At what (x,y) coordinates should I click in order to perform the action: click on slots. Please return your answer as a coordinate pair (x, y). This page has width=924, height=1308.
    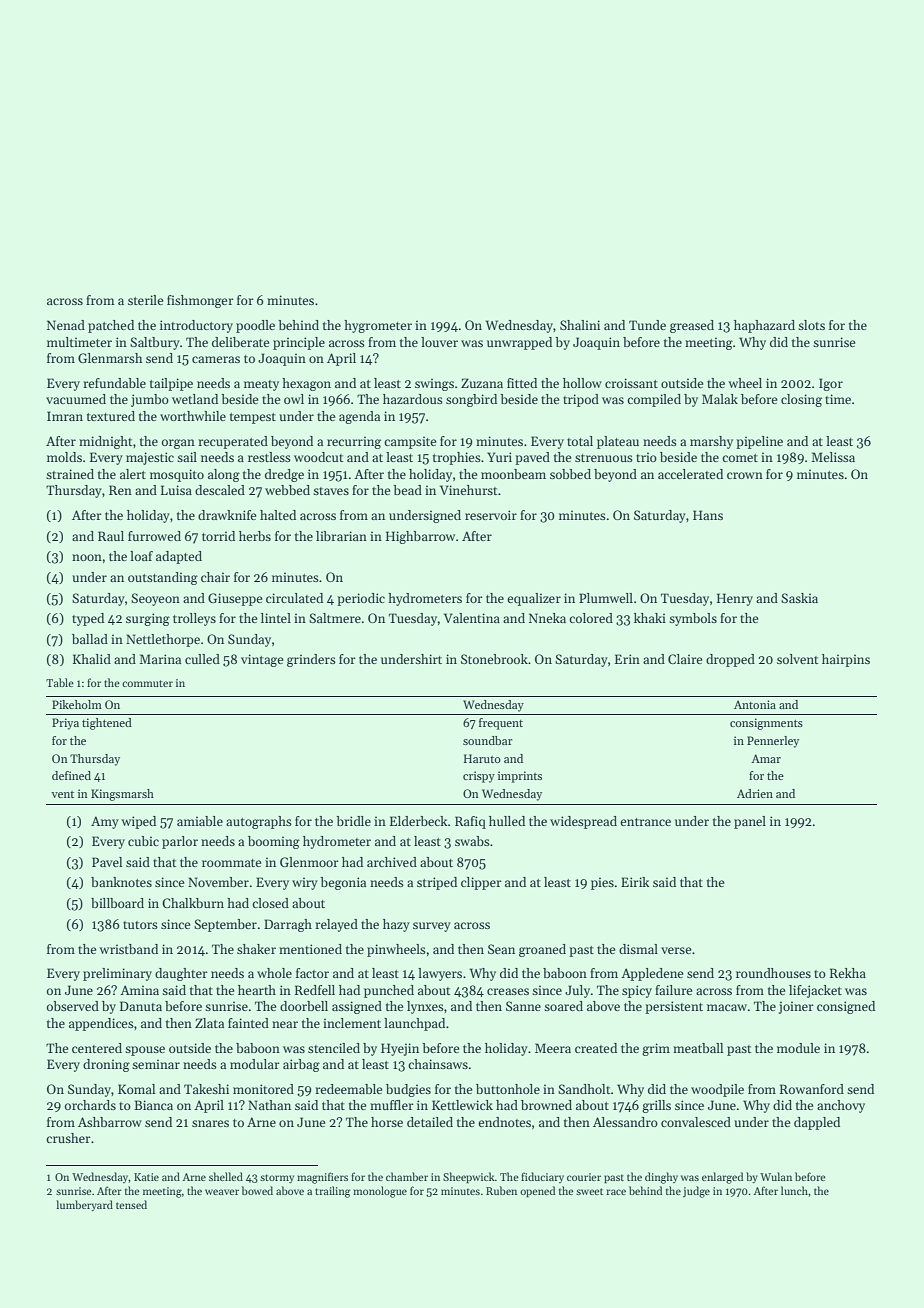
    Looking at the image, I should click on (811, 325).
